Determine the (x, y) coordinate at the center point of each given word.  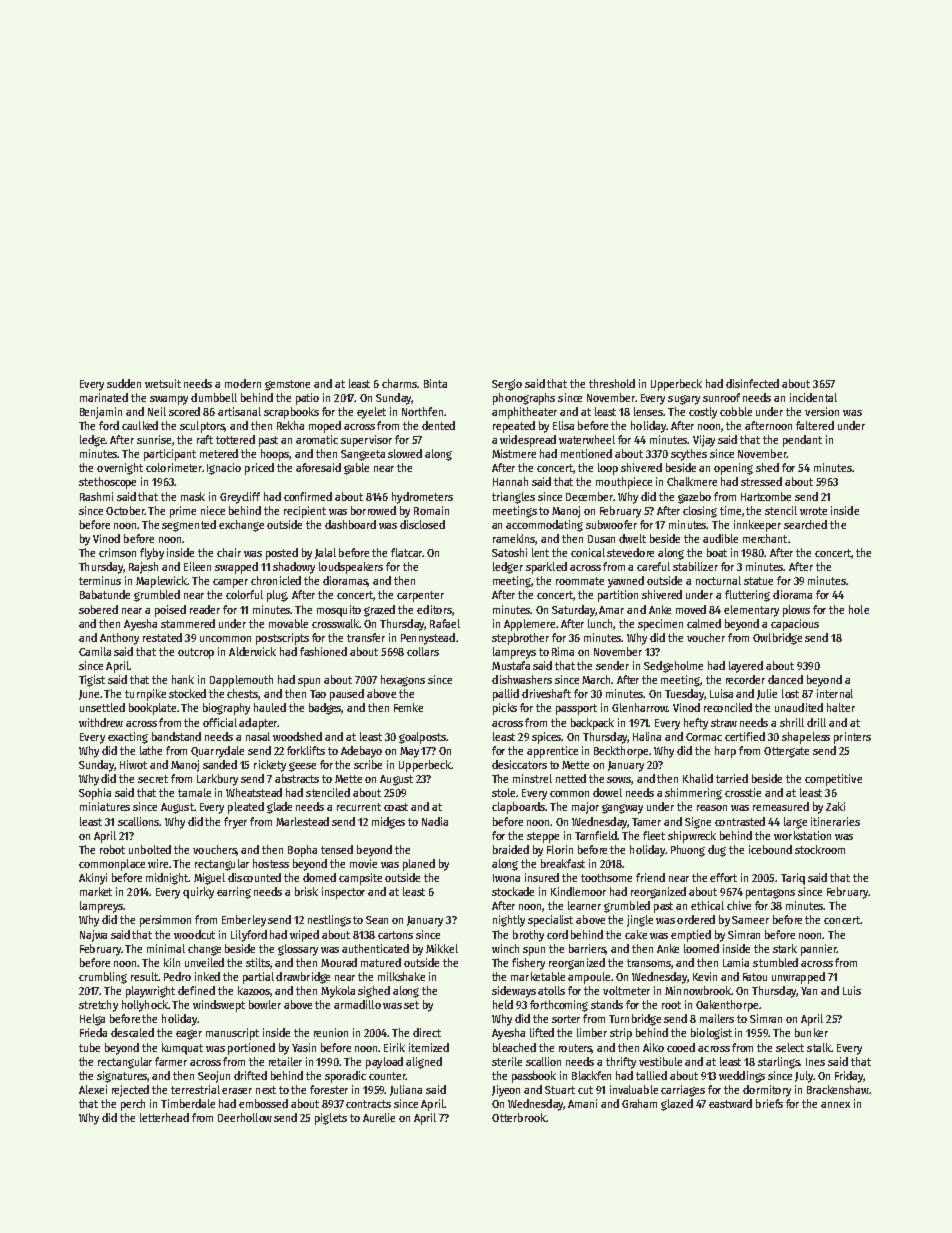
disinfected (752, 383)
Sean (377, 920)
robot (112, 849)
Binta (435, 383)
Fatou (755, 977)
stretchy (98, 1006)
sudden (124, 383)
